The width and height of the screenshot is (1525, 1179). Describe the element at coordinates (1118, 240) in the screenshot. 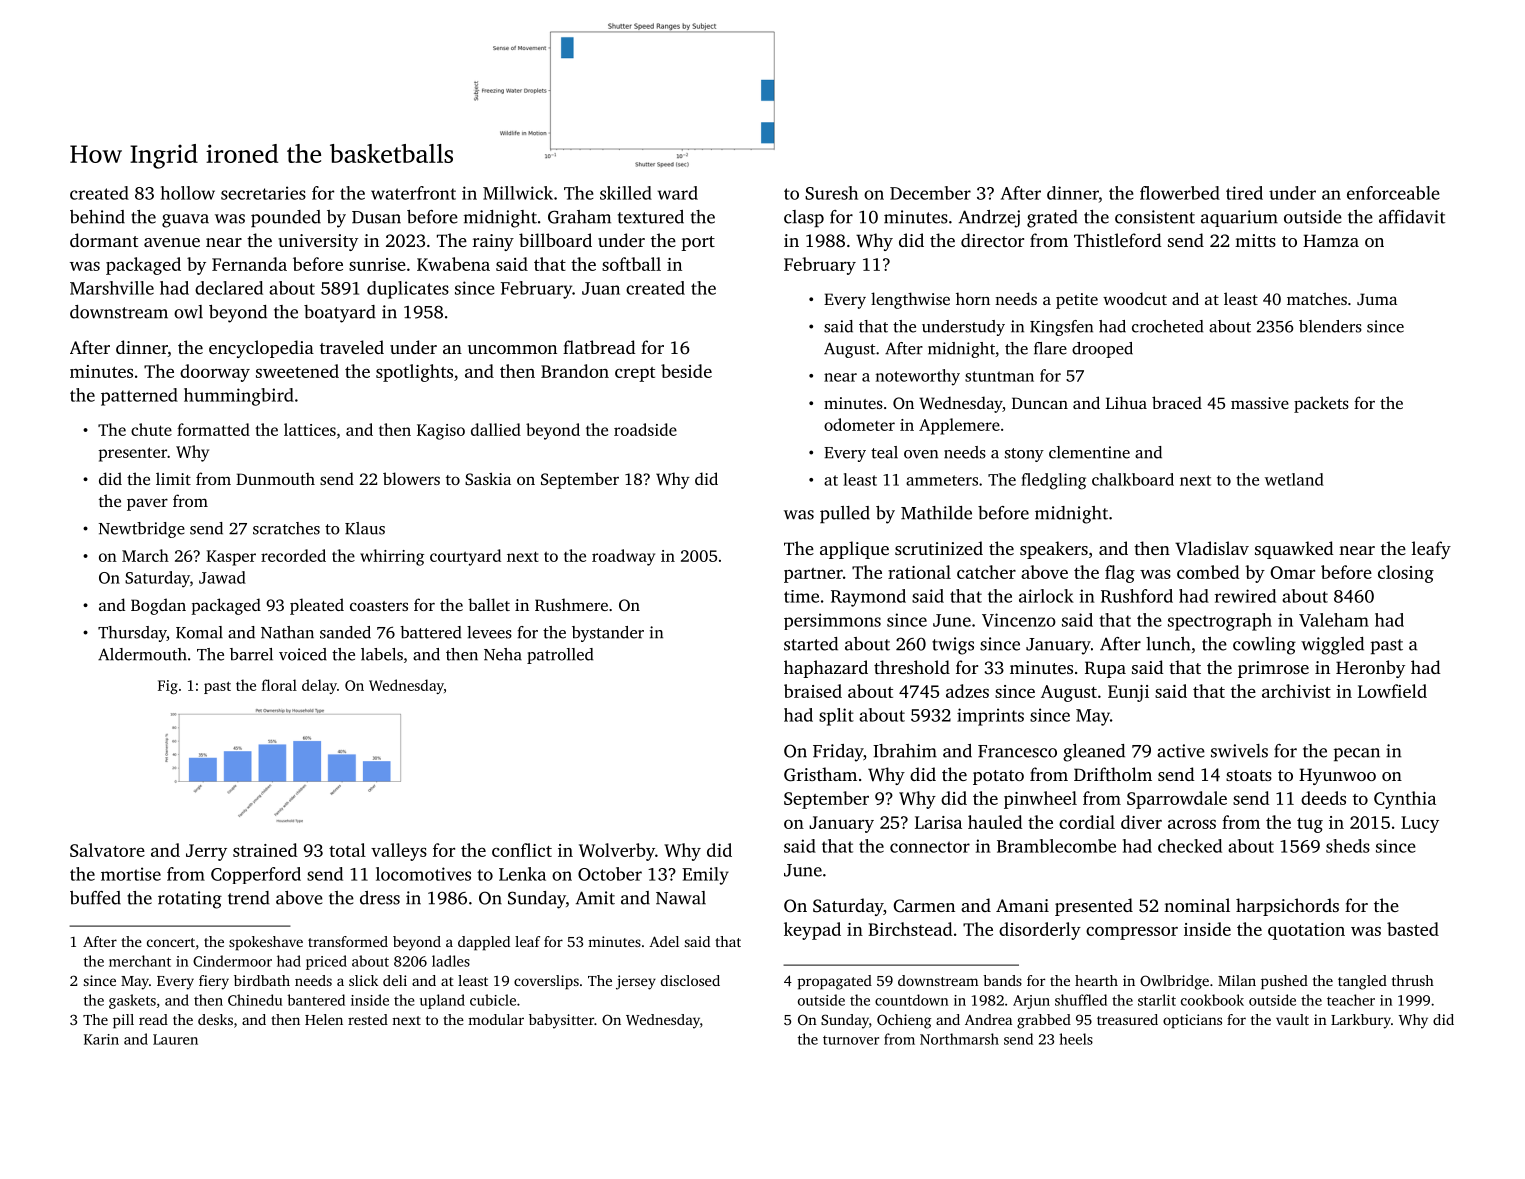

I see `Thistleford` at that location.
